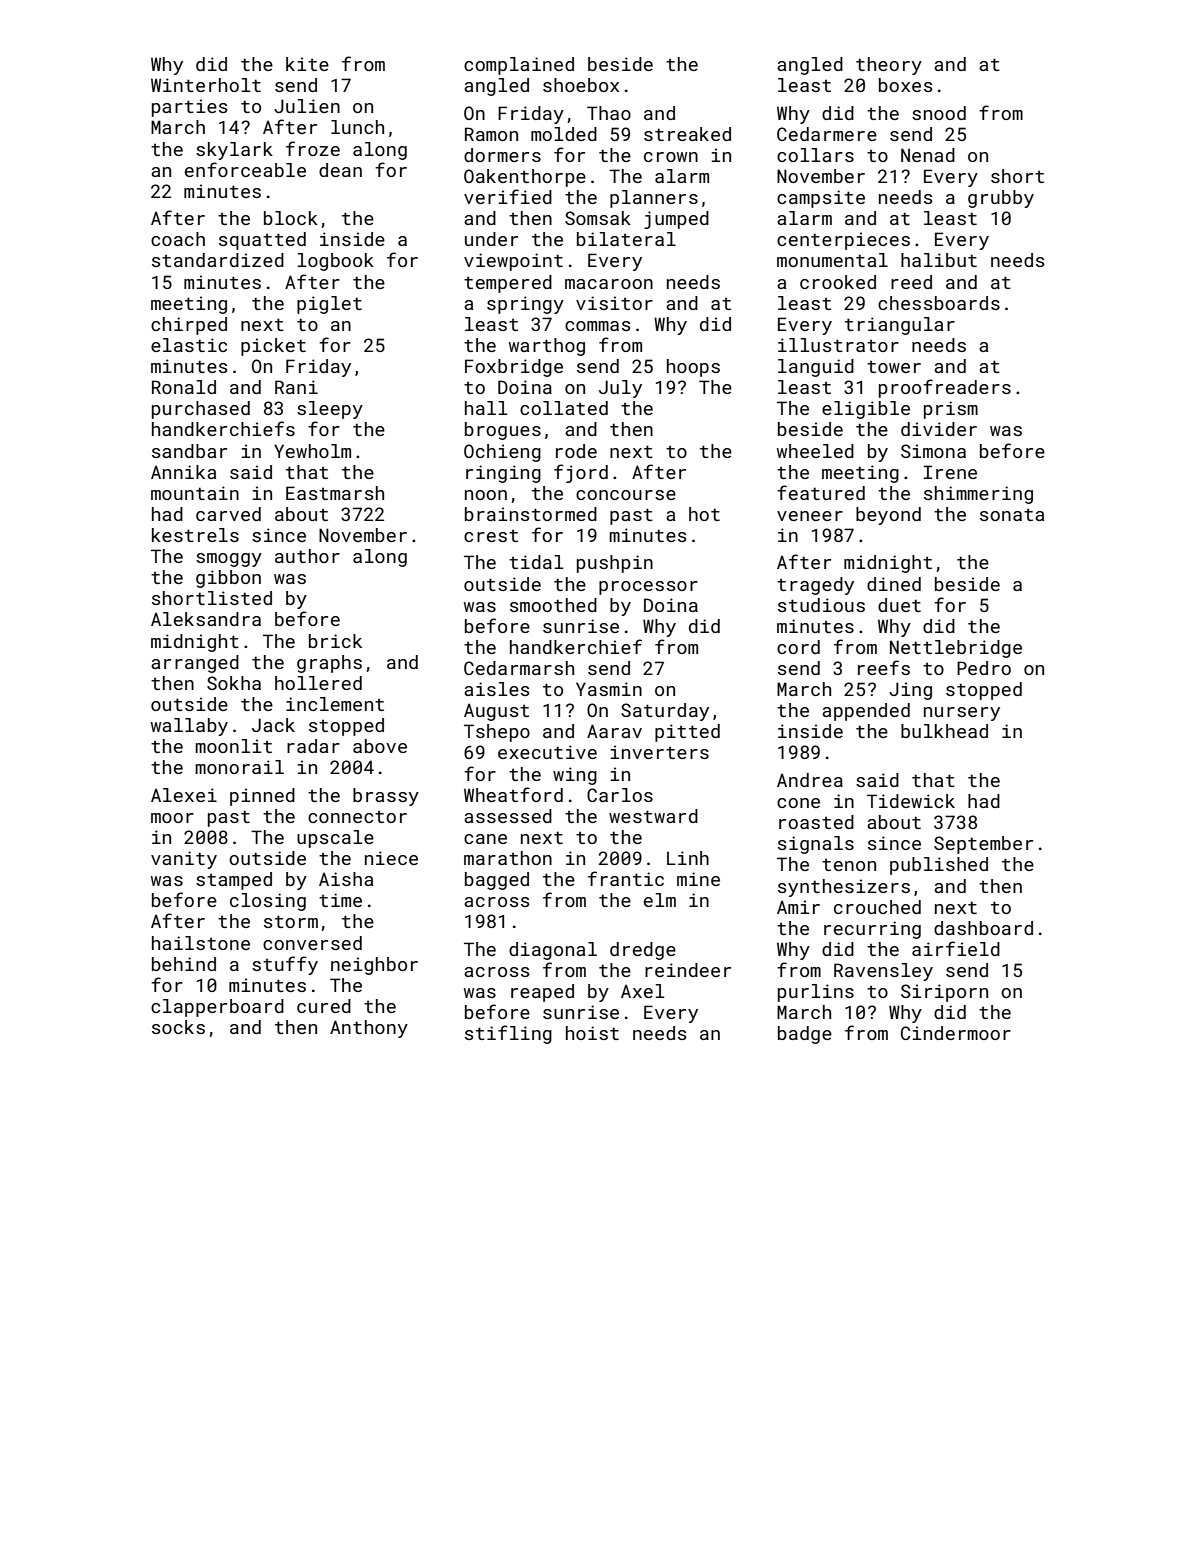 The height and width of the page is (1558, 1204). What do you see at coordinates (626, 878) in the page?
I see `frantic` at bounding box center [626, 878].
